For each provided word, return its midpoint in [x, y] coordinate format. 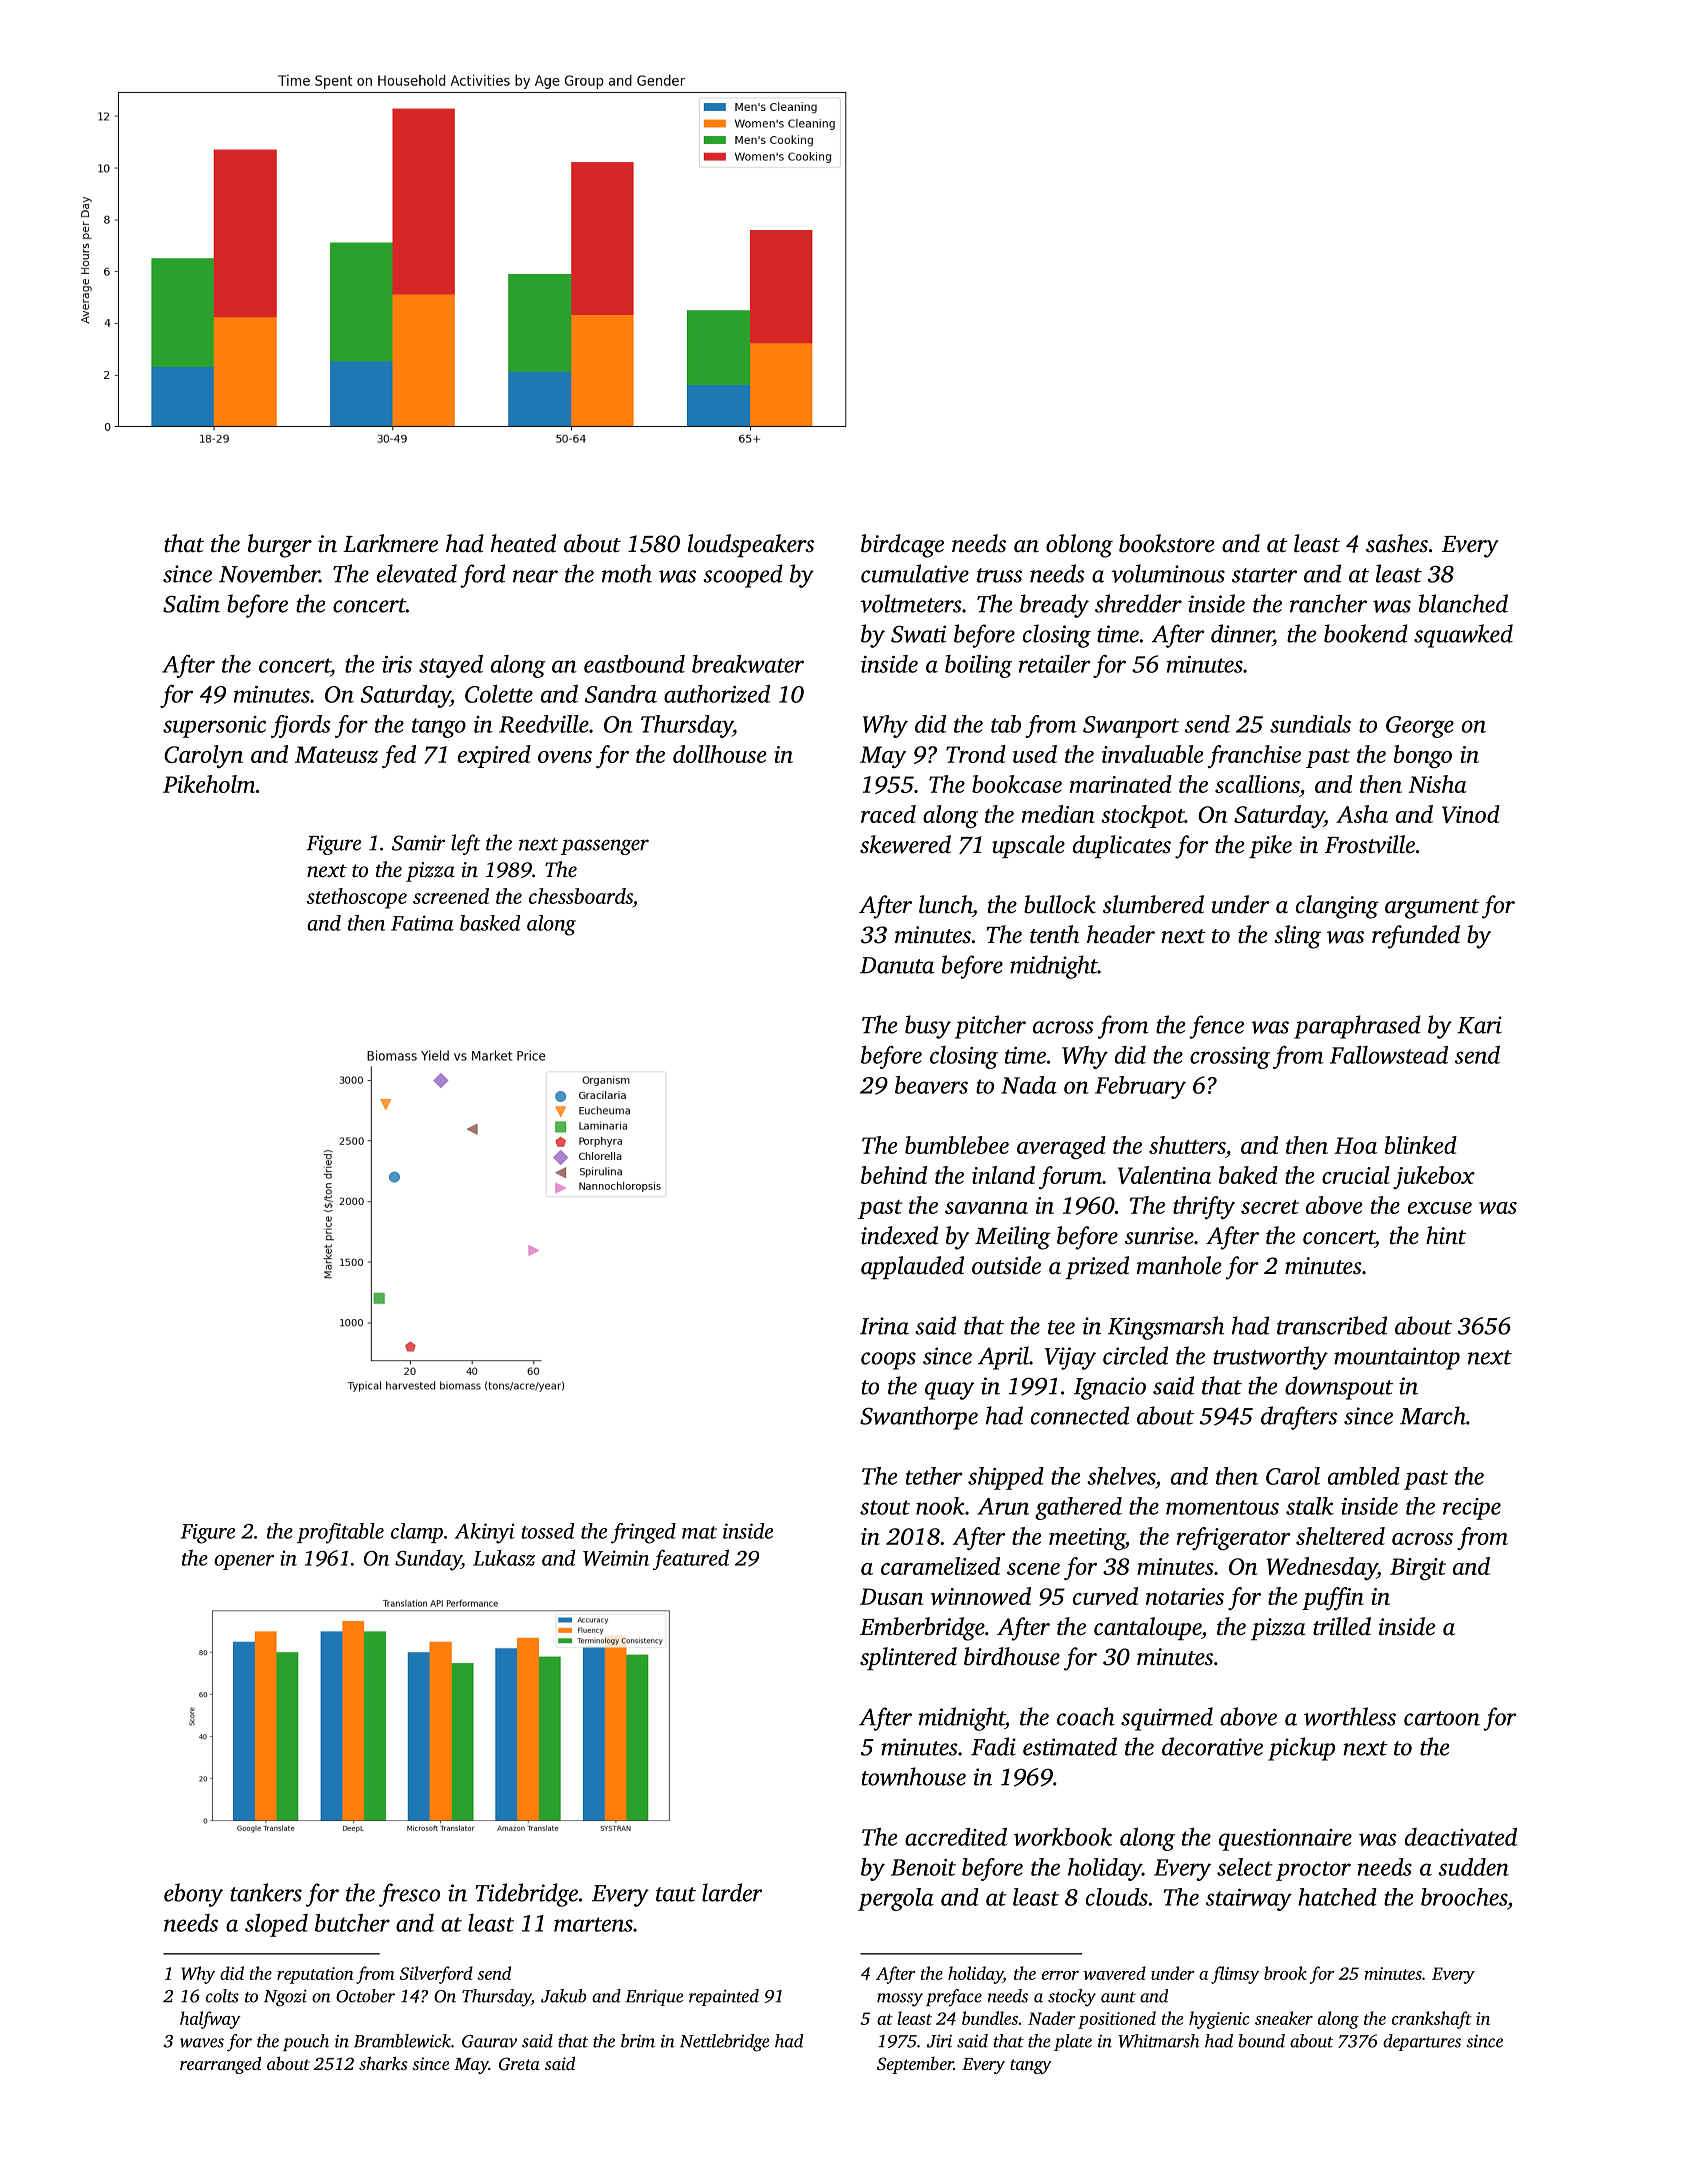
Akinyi [485, 1533]
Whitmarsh [1159, 2041]
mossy [900, 2000]
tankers [266, 1892]
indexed [899, 1235]
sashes [1397, 543]
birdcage [902, 546]
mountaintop [1397, 1358]
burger [280, 546]
